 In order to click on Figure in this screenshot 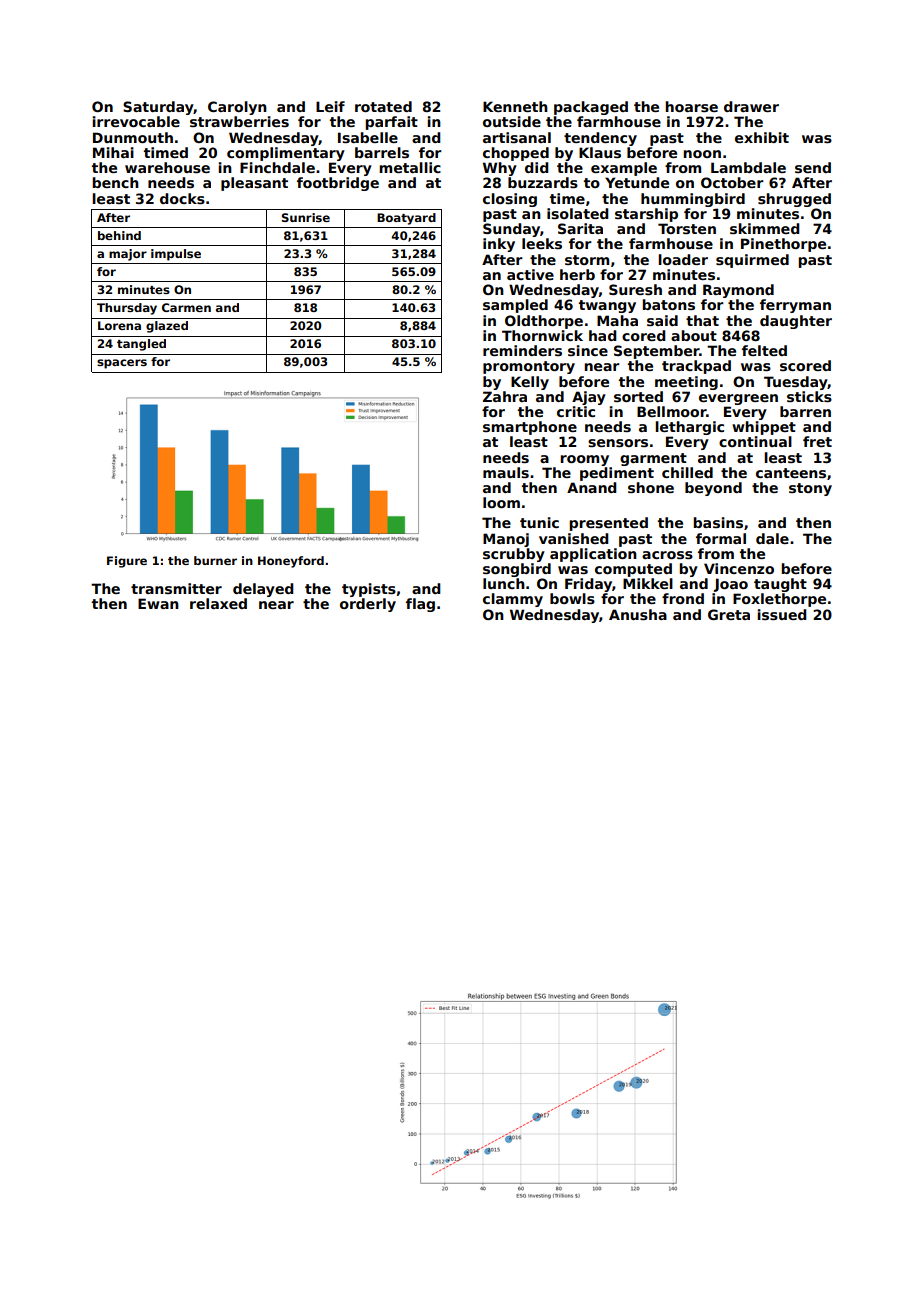, I will do `click(127, 562)`.
